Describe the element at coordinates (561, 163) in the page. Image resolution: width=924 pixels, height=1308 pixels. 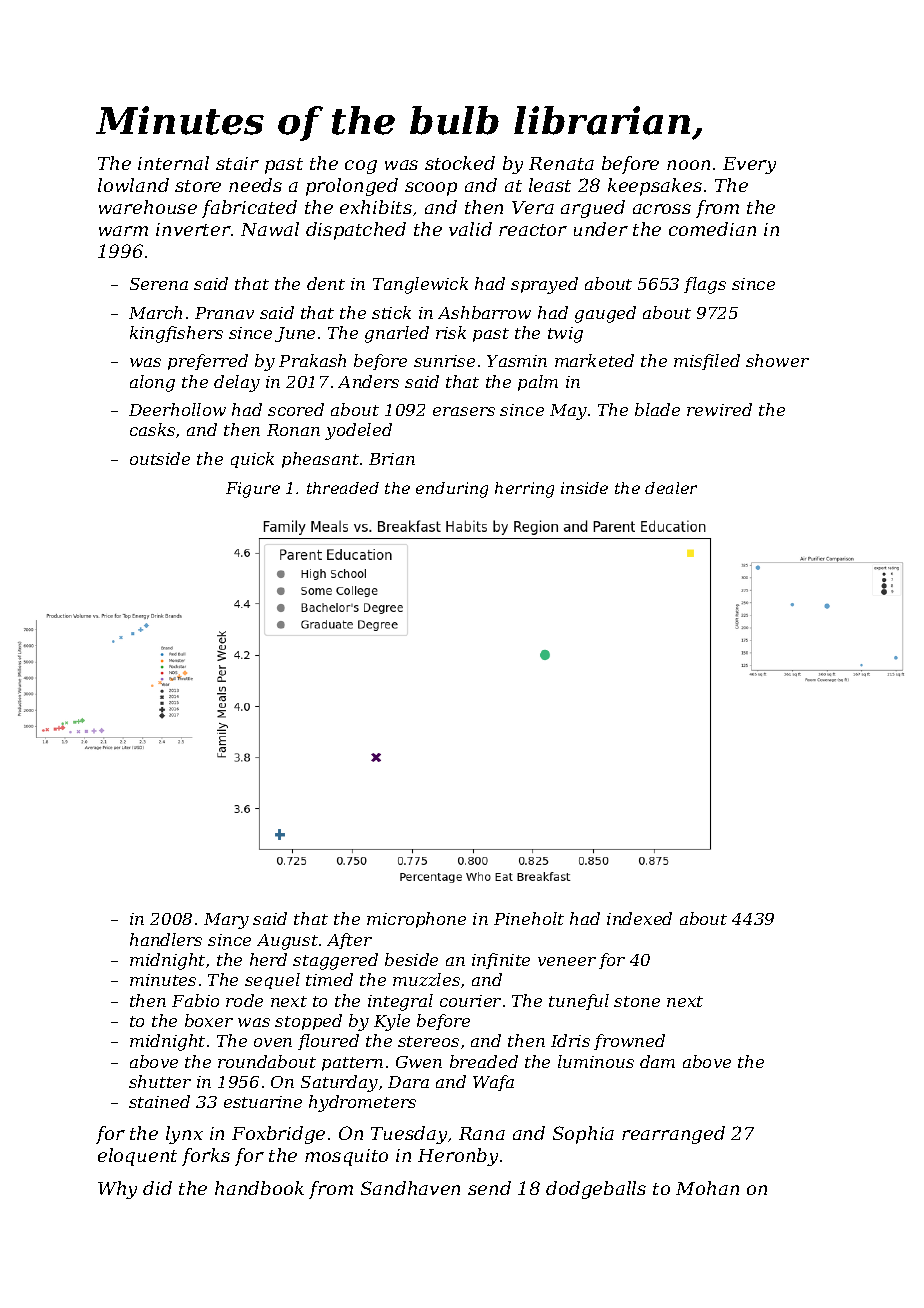
I see `Renata` at that location.
